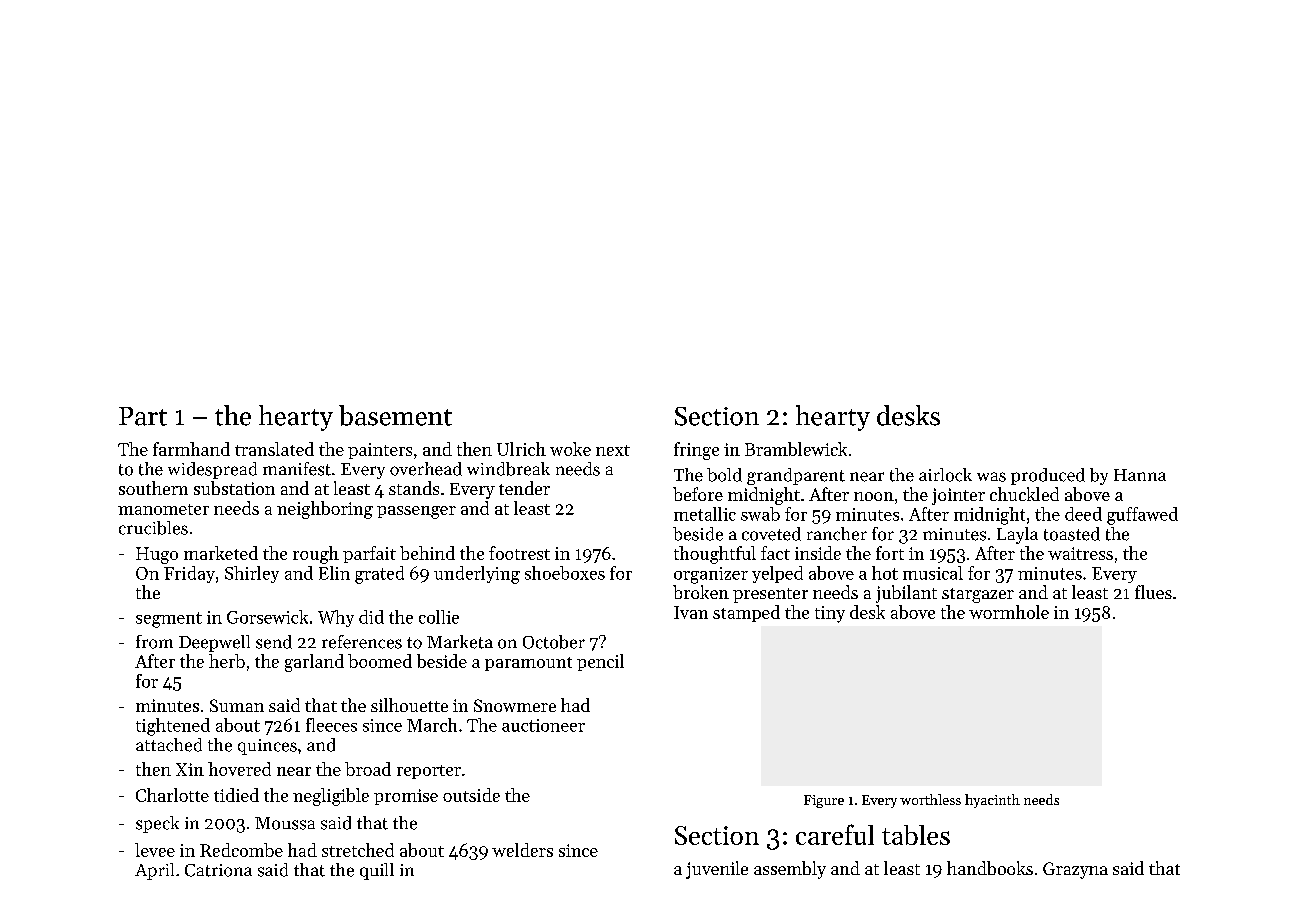 This page has height=924, width=1308. I want to click on Moussa, so click(285, 823).
